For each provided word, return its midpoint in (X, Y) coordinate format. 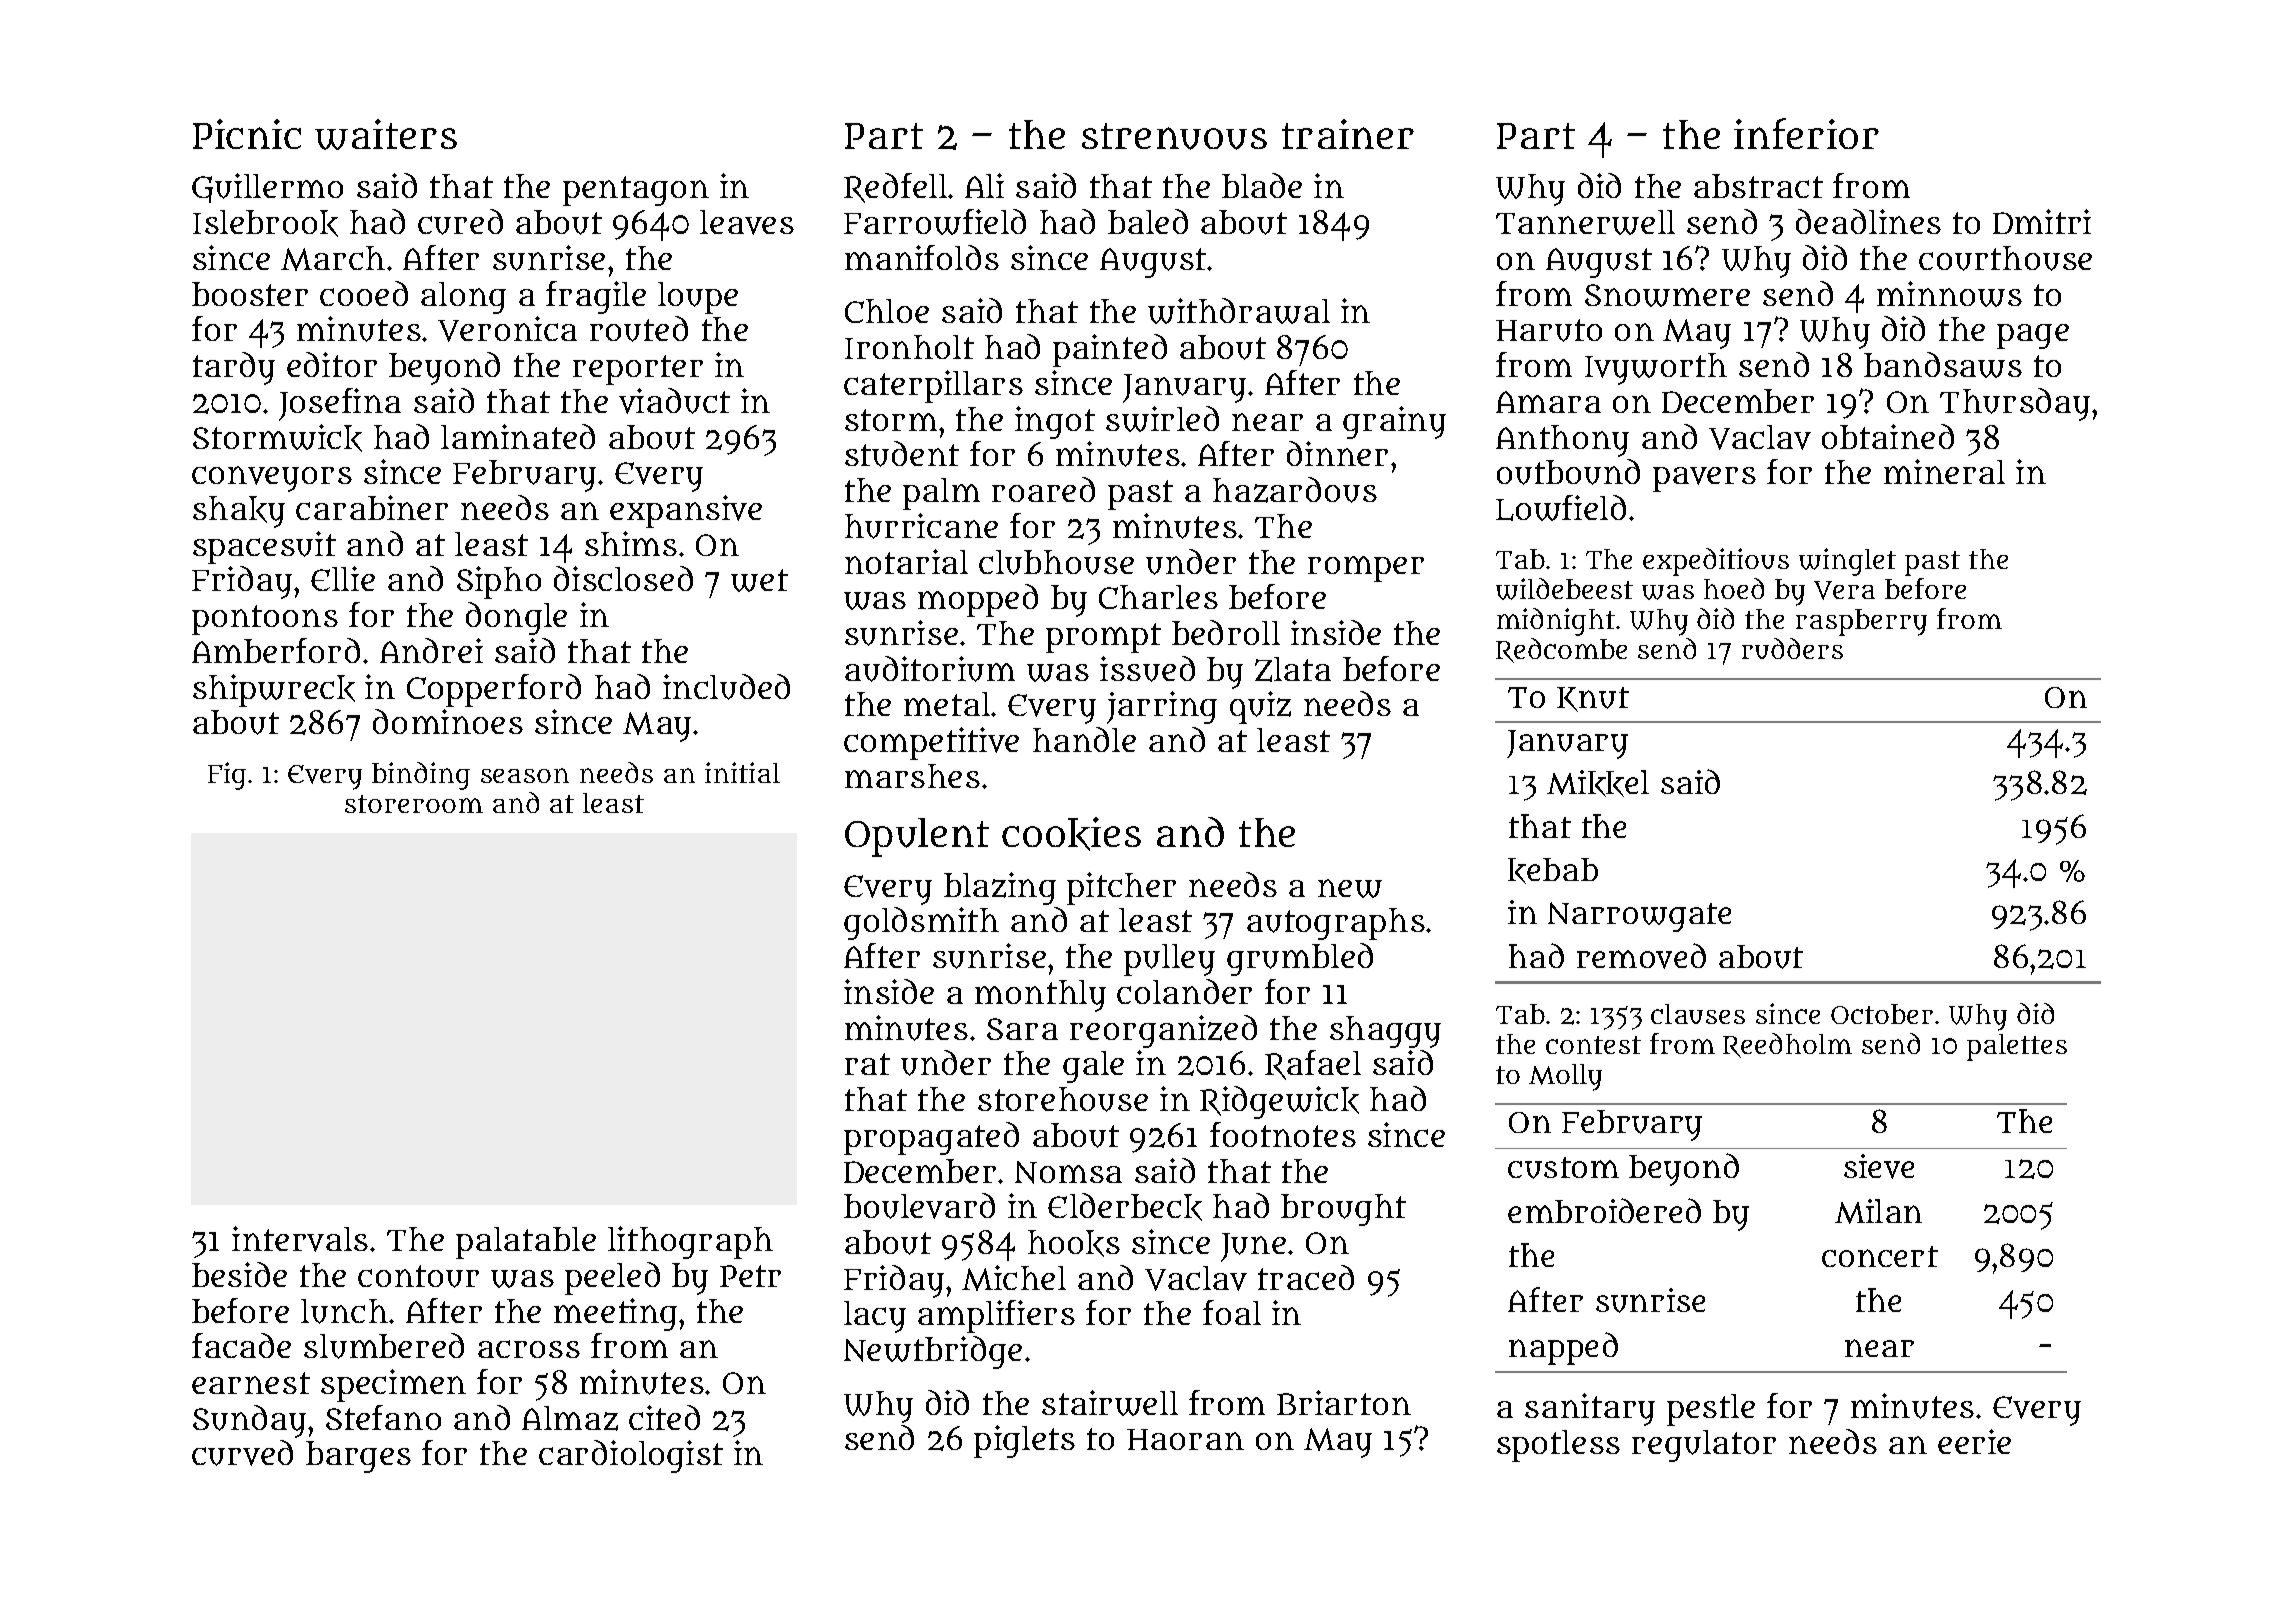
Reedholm (1787, 1045)
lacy (875, 1317)
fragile (596, 297)
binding (421, 776)
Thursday (2015, 404)
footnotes (1283, 1134)
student (902, 454)
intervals (300, 1239)
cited (664, 1417)
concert (1880, 1256)
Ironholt (909, 347)
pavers (1704, 479)
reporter (638, 370)
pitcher (1121, 888)
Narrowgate (1639, 917)
